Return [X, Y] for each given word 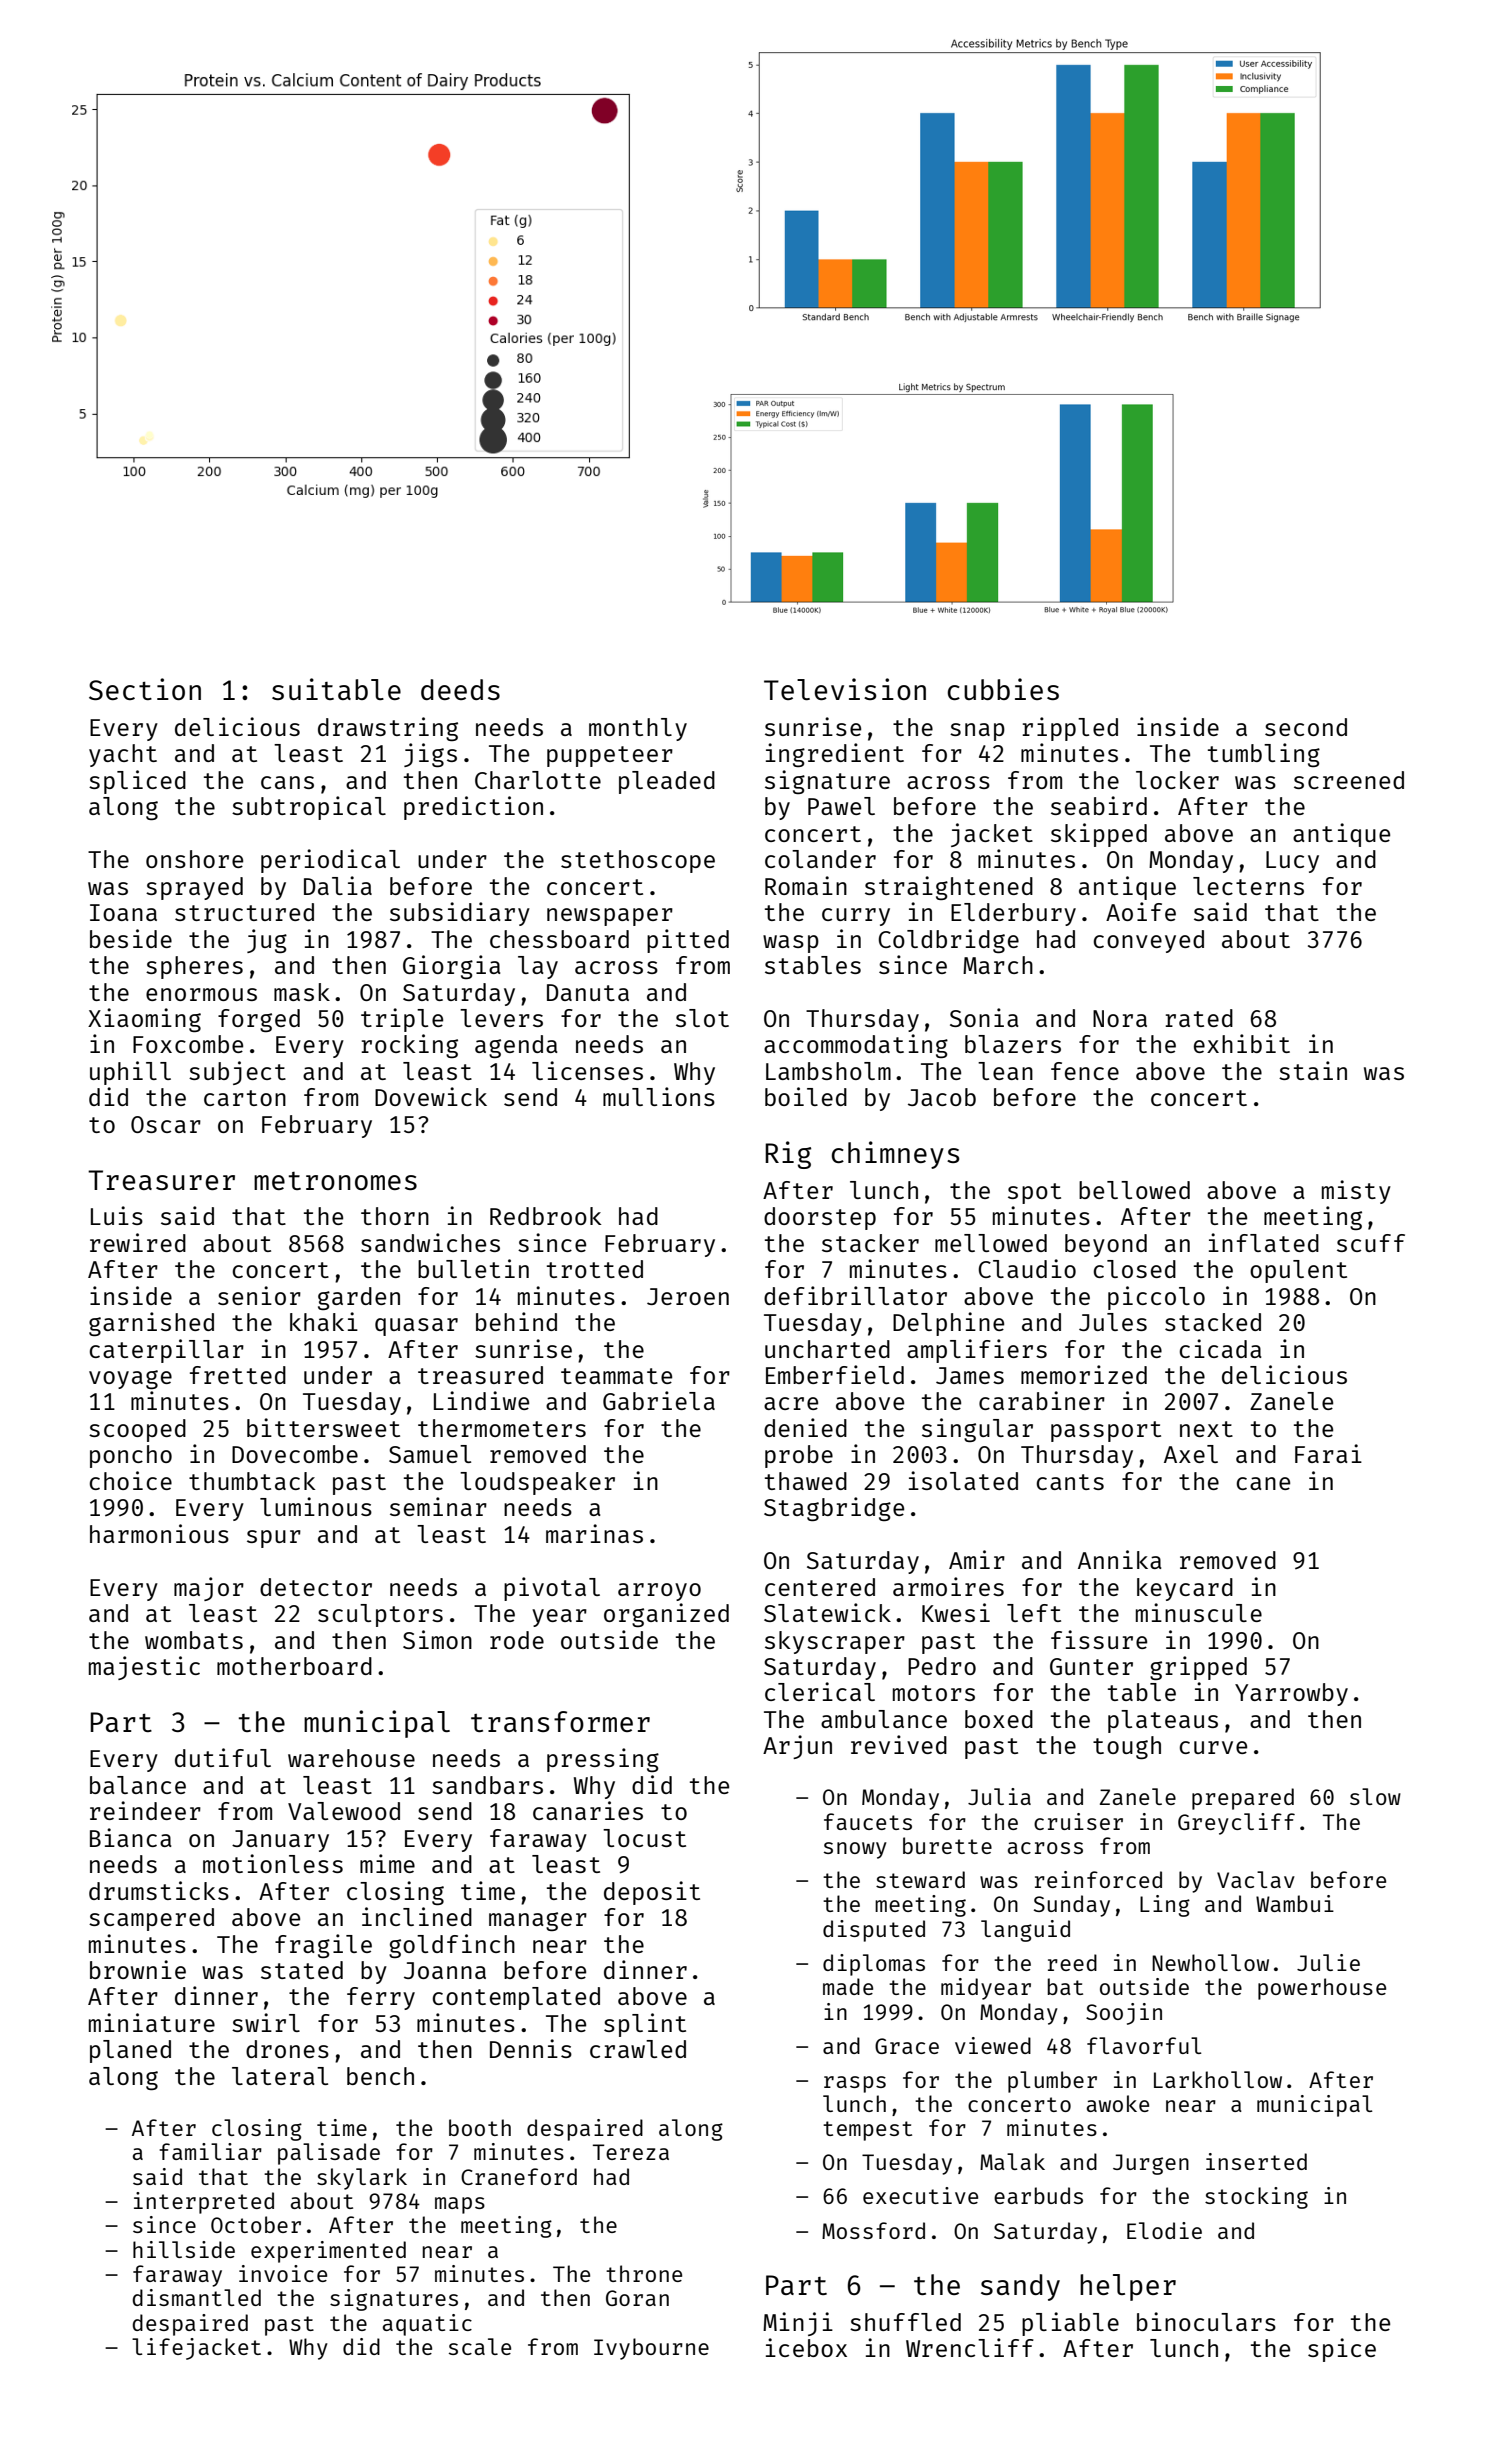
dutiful [223, 1757]
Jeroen [688, 1296]
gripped [1198, 1668]
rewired [138, 1242]
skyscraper [835, 1642]
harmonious [159, 1533]
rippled [1070, 729]
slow [1375, 1796]
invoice [283, 2273]
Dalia [338, 885]
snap [977, 732]
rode [517, 1640]
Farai [1328, 1453]
